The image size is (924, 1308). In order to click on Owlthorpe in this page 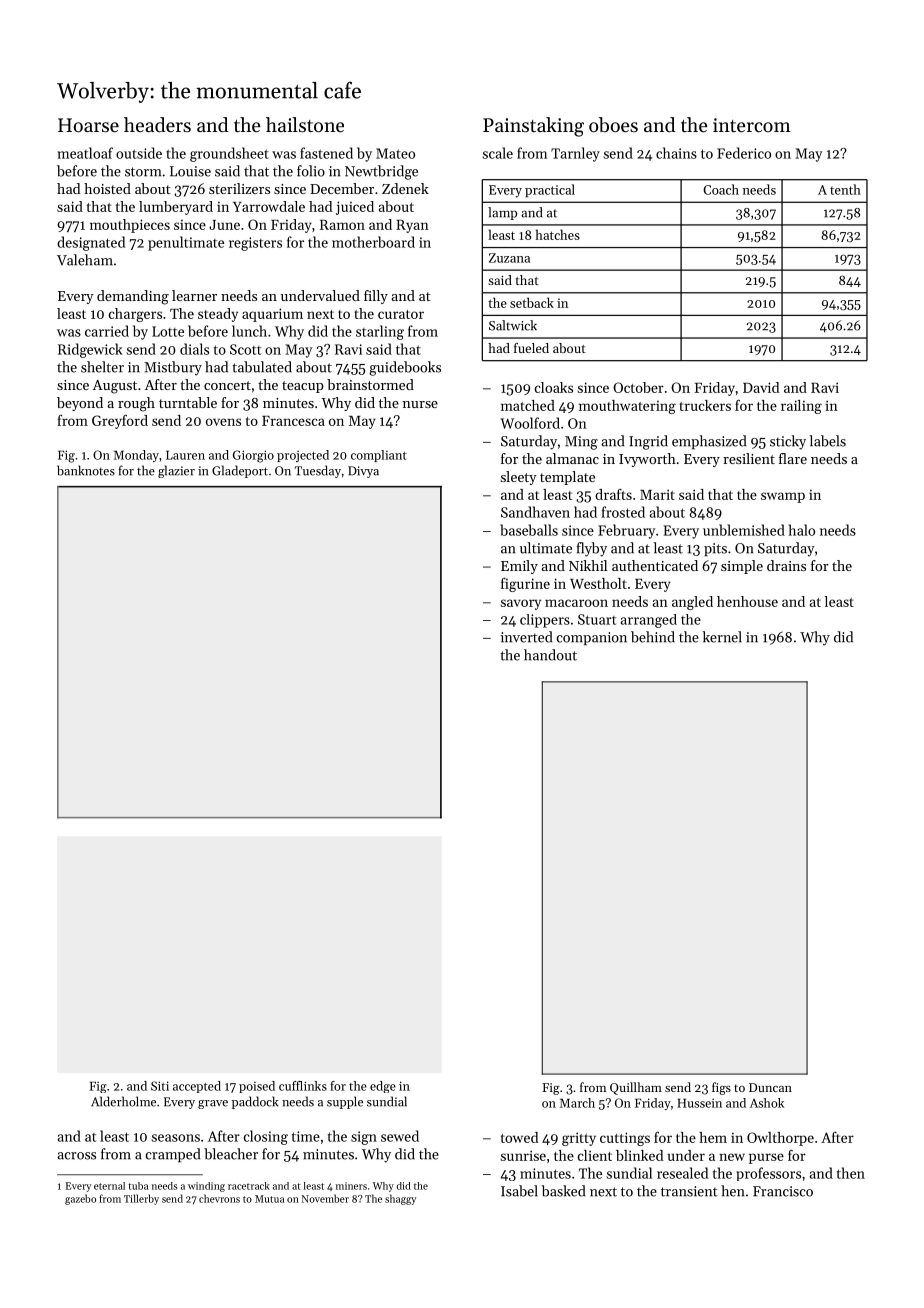, I will do `click(780, 1139)`.
